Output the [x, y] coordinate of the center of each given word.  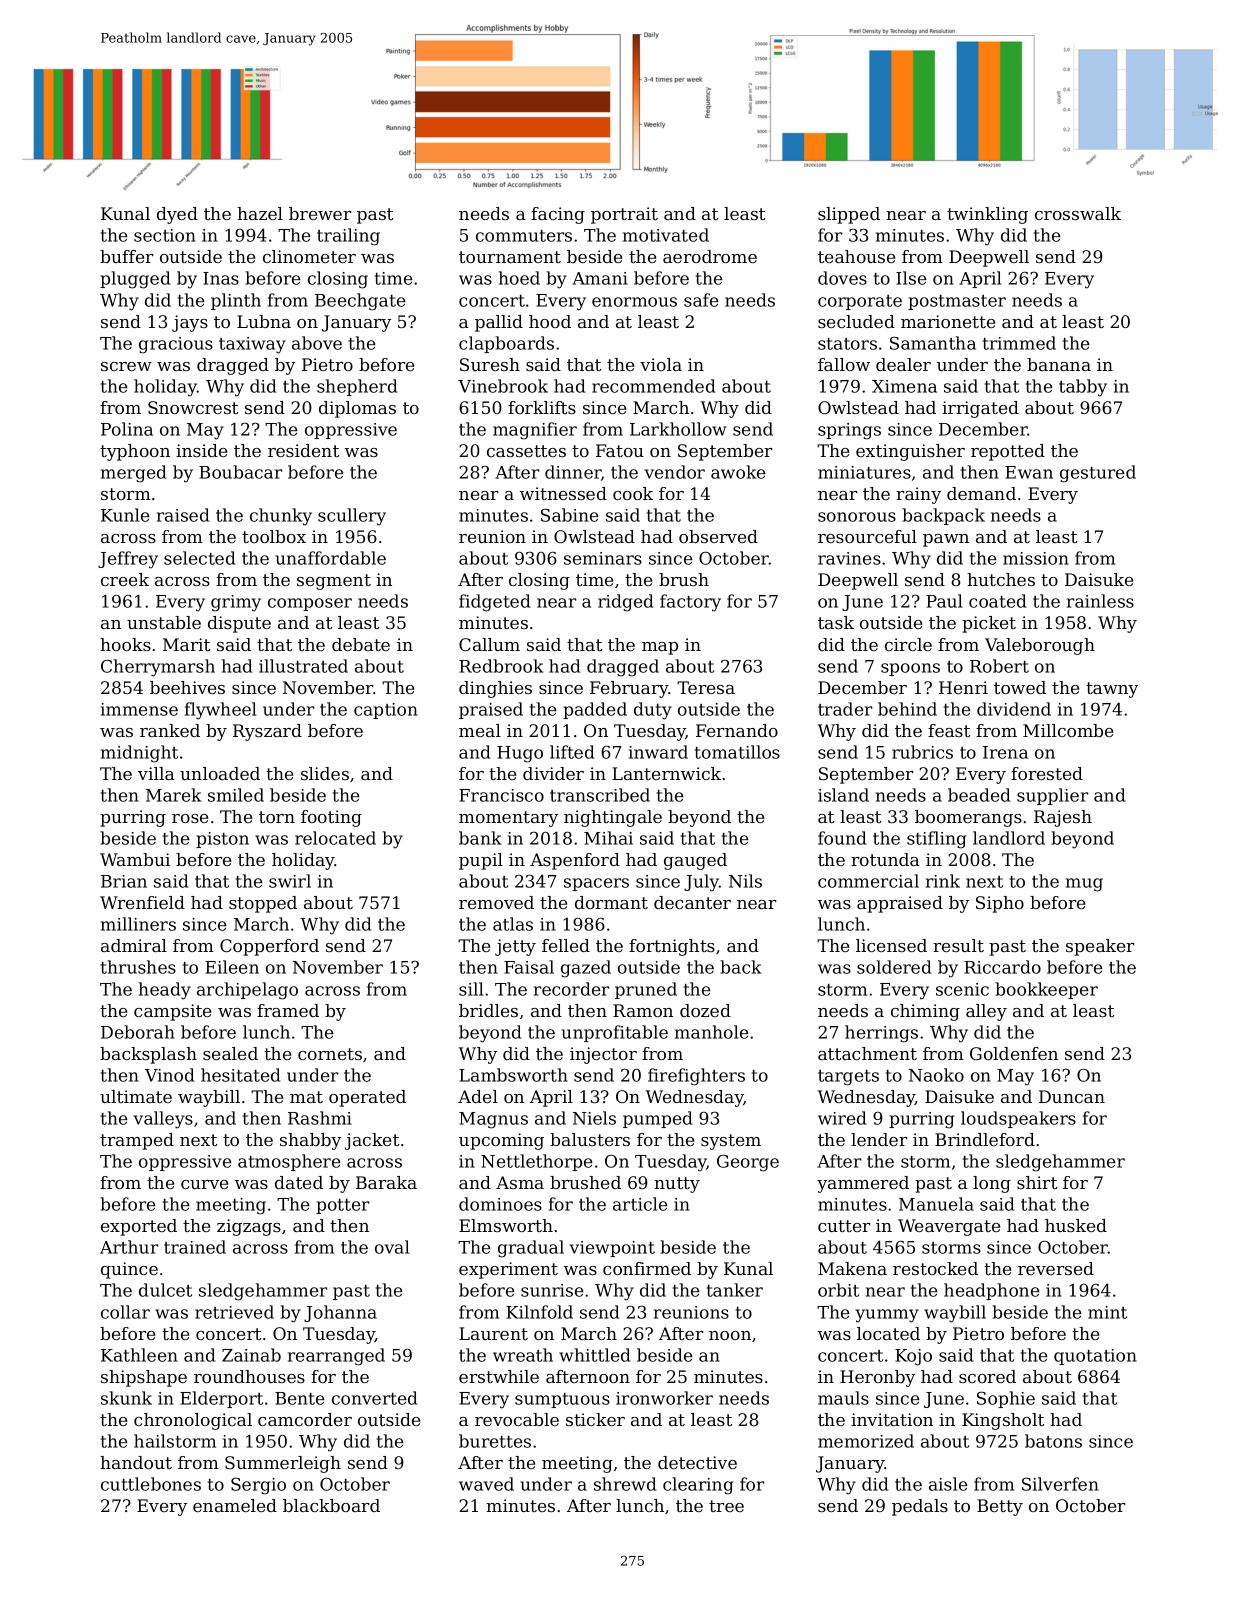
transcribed [600, 795]
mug [1084, 885]
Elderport [221, 1399]
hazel [260, 213]
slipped [849, 215]
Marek [174, 795]
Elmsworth [506, 1225]
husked [1076, 1225]
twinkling [987, 215]
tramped [137, 1141]
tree [726, 1506]
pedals [920, 1507]
